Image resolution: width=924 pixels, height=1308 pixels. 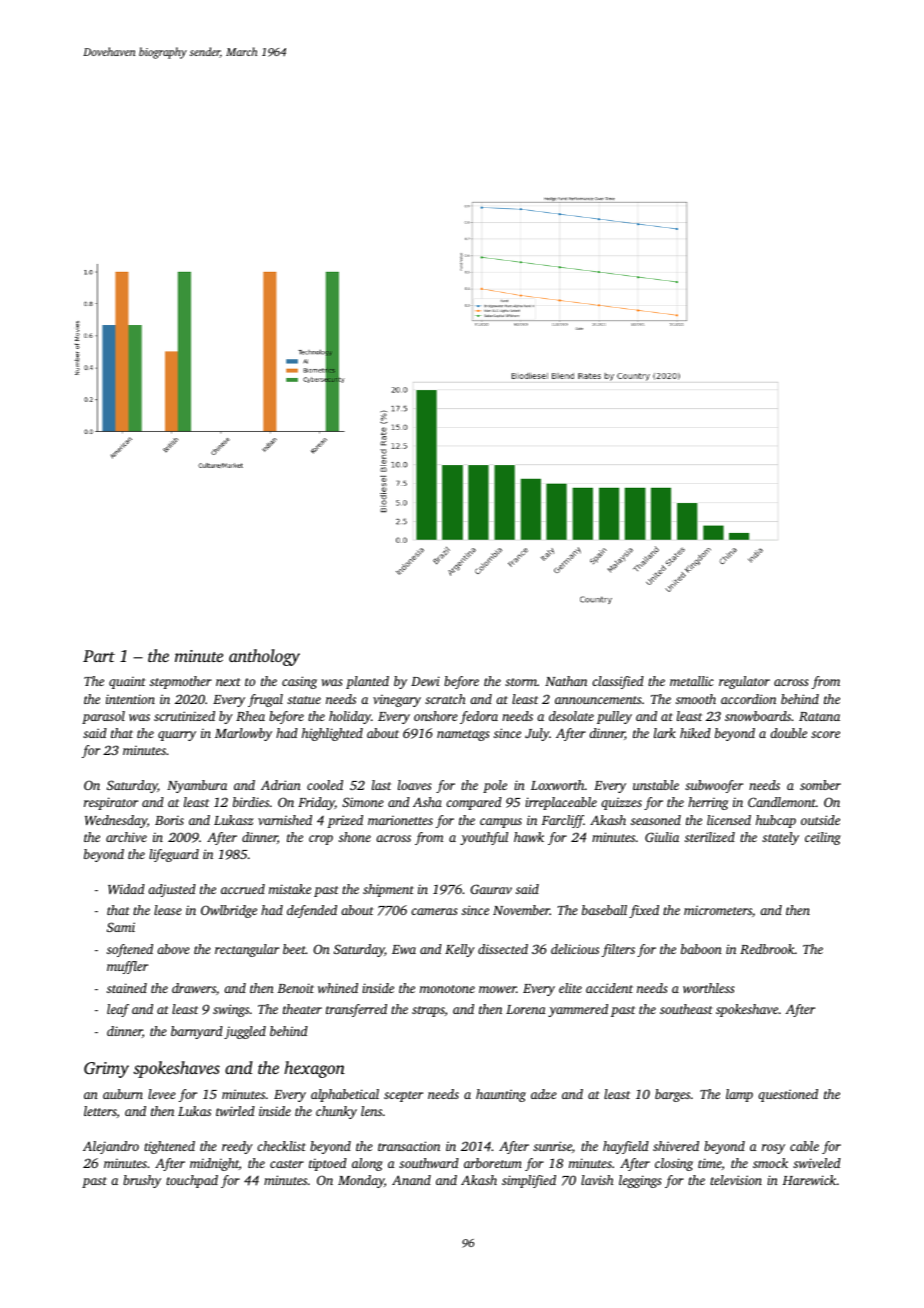 What do you see at coordinates (197, 786) in the page?
I see `Nyambura` at bounding box center [197, 786].
